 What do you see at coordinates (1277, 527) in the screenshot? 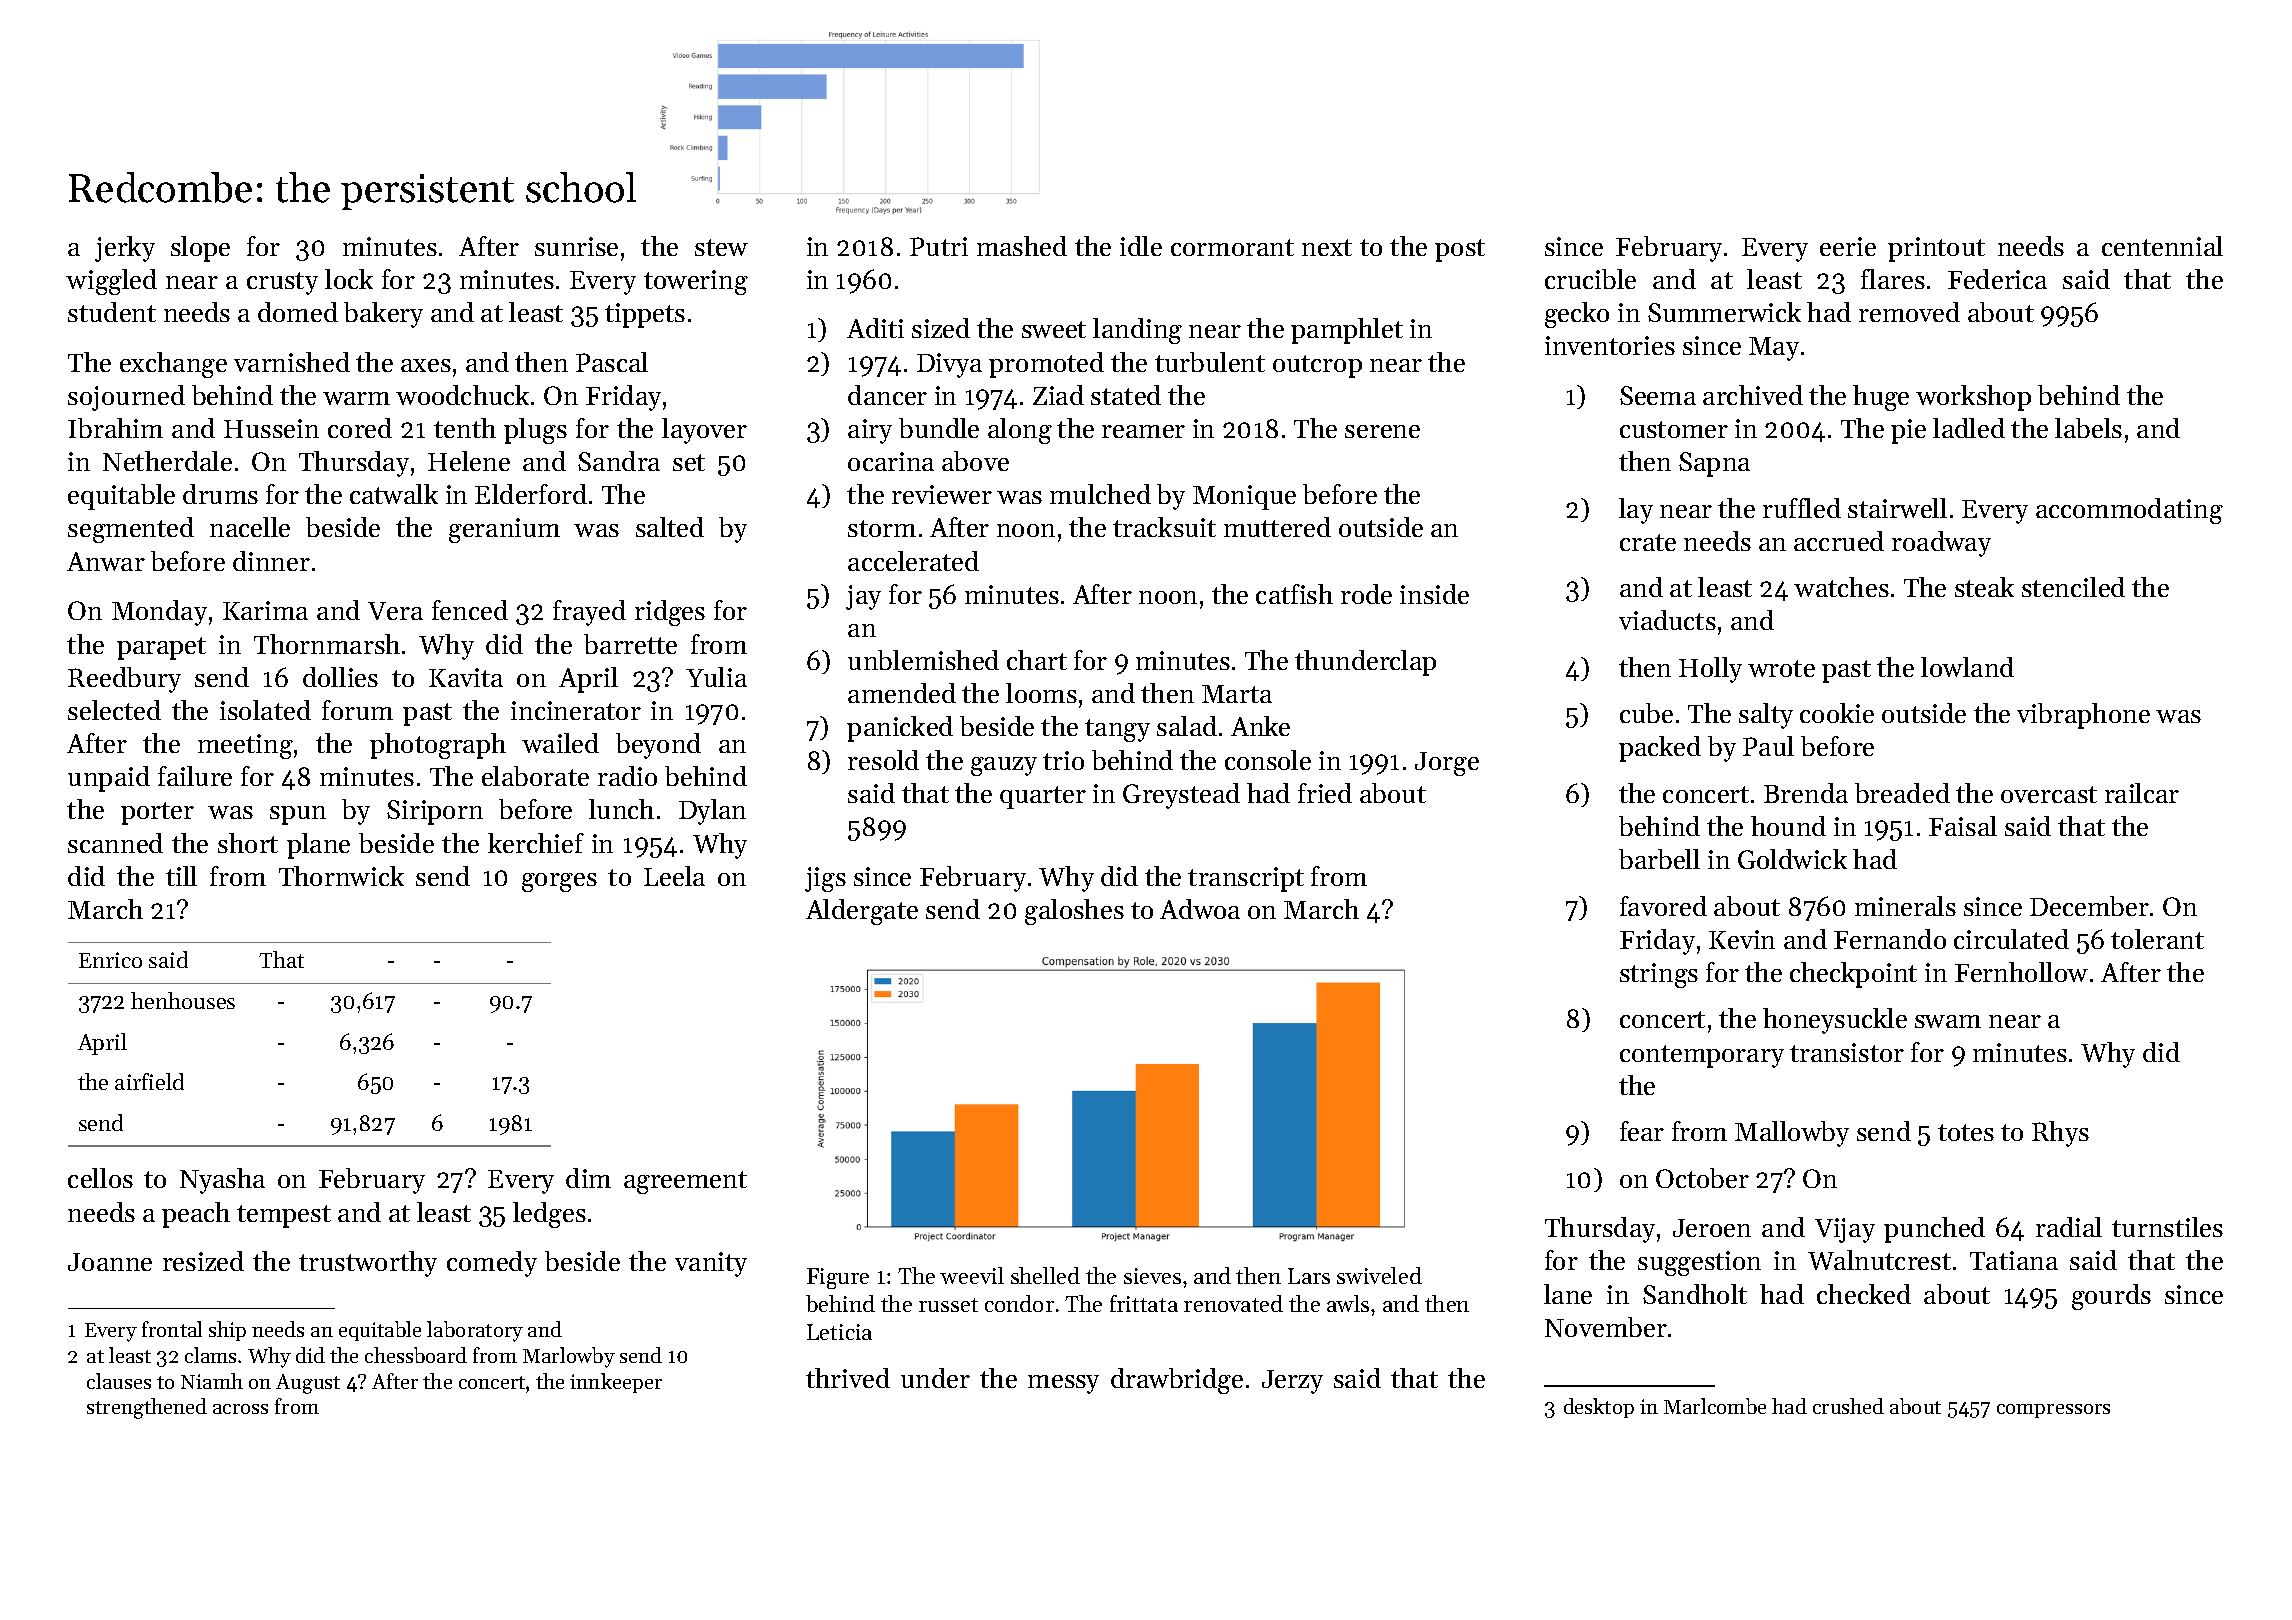
I see `muttered` at bounding box center [1277, 527].
